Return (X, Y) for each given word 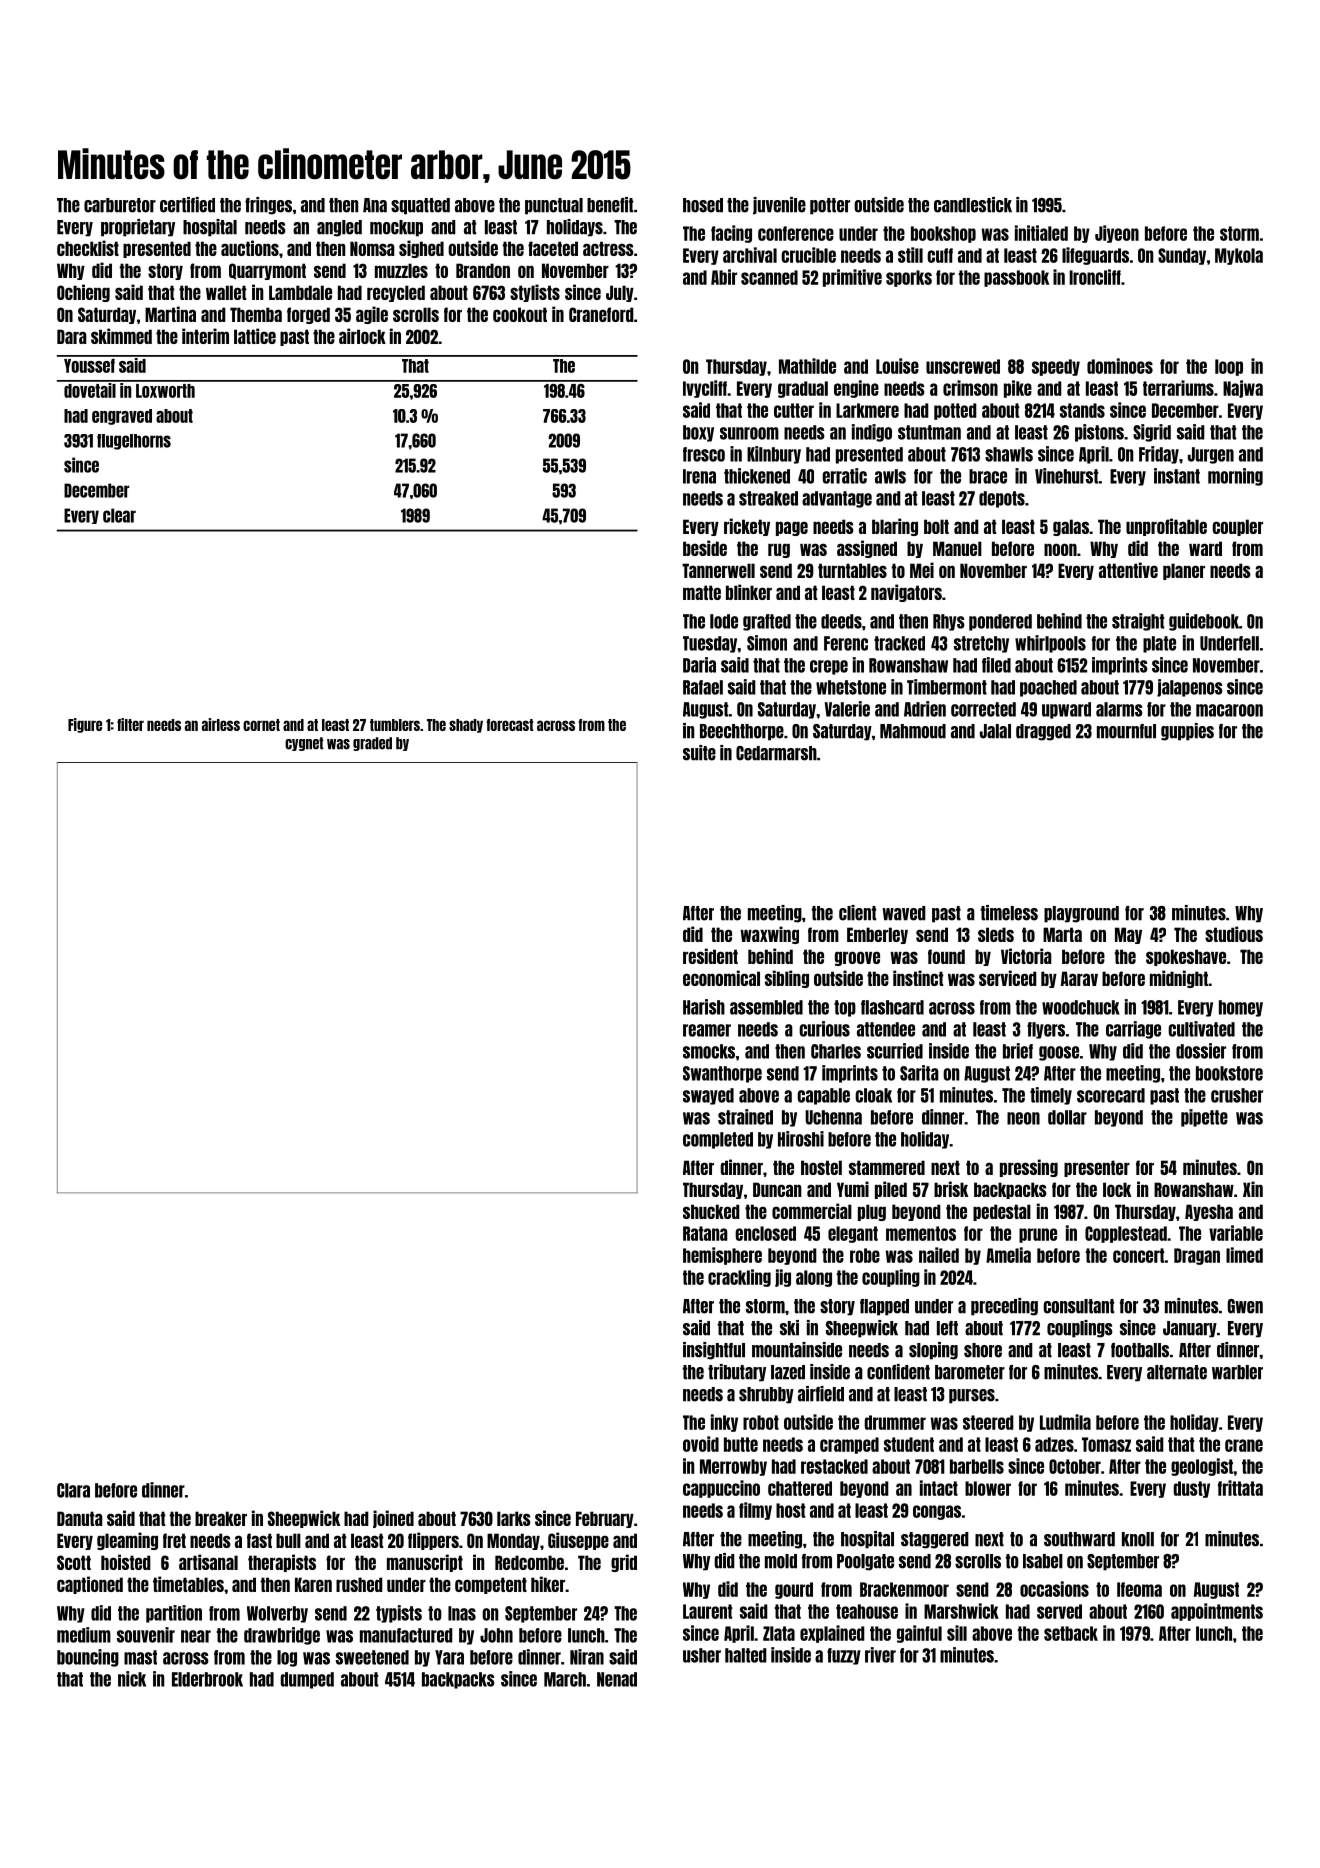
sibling (787, 979)
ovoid (701, 1444)
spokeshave (1186, 957)
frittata (1240, 1488)
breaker (221, 1518)
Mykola (1239, 256)
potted (955, 411)
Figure (85, 725)
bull (288, 1540)
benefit (610, 205)
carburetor (120, 205)
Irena (699, 476)
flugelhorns (134, 442)
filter (130, 724)
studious (1234, 934)
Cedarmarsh (776, 753)
